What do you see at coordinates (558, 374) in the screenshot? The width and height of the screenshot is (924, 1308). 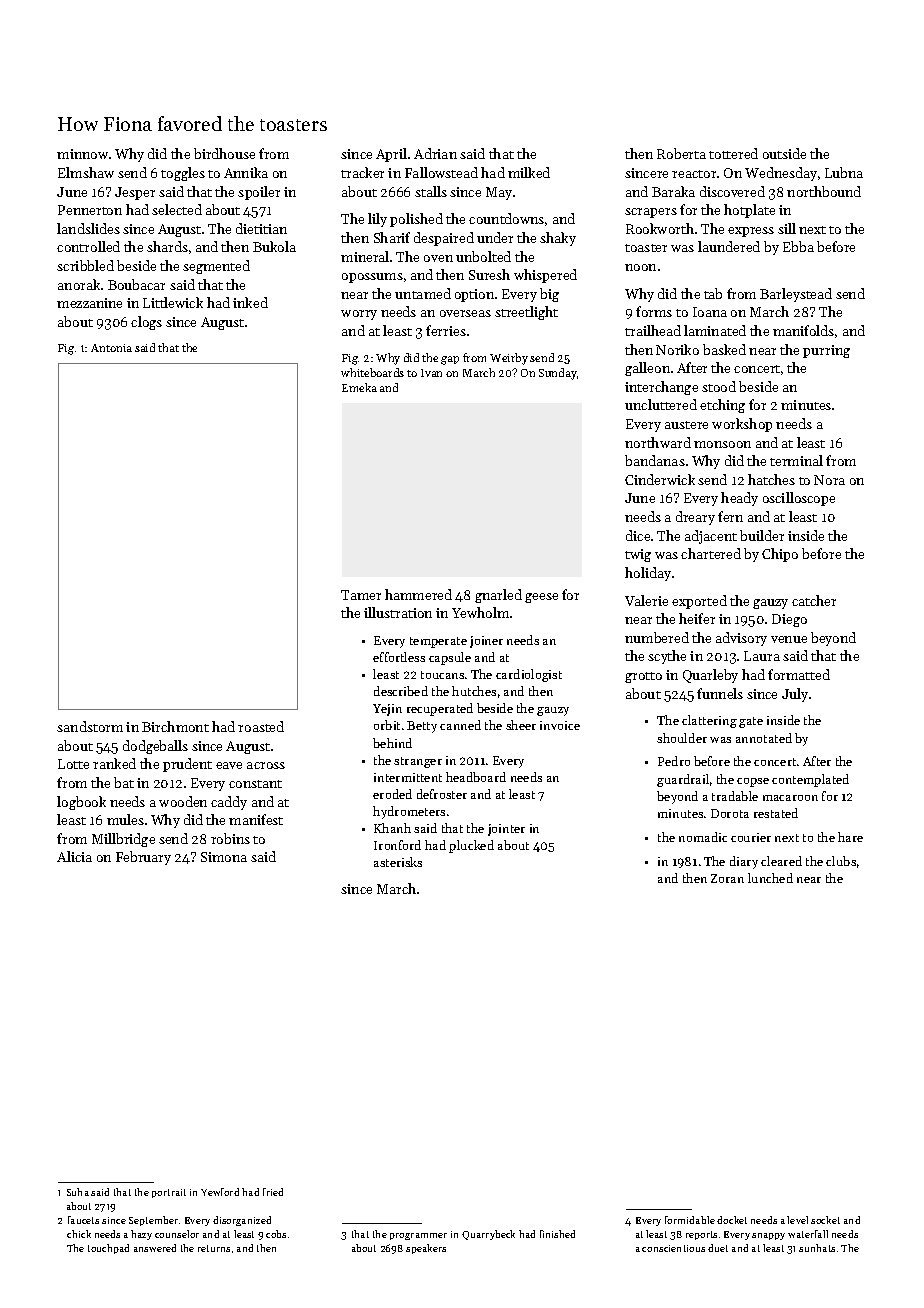 I see `Sunday` at bounding box center [558, 374].
